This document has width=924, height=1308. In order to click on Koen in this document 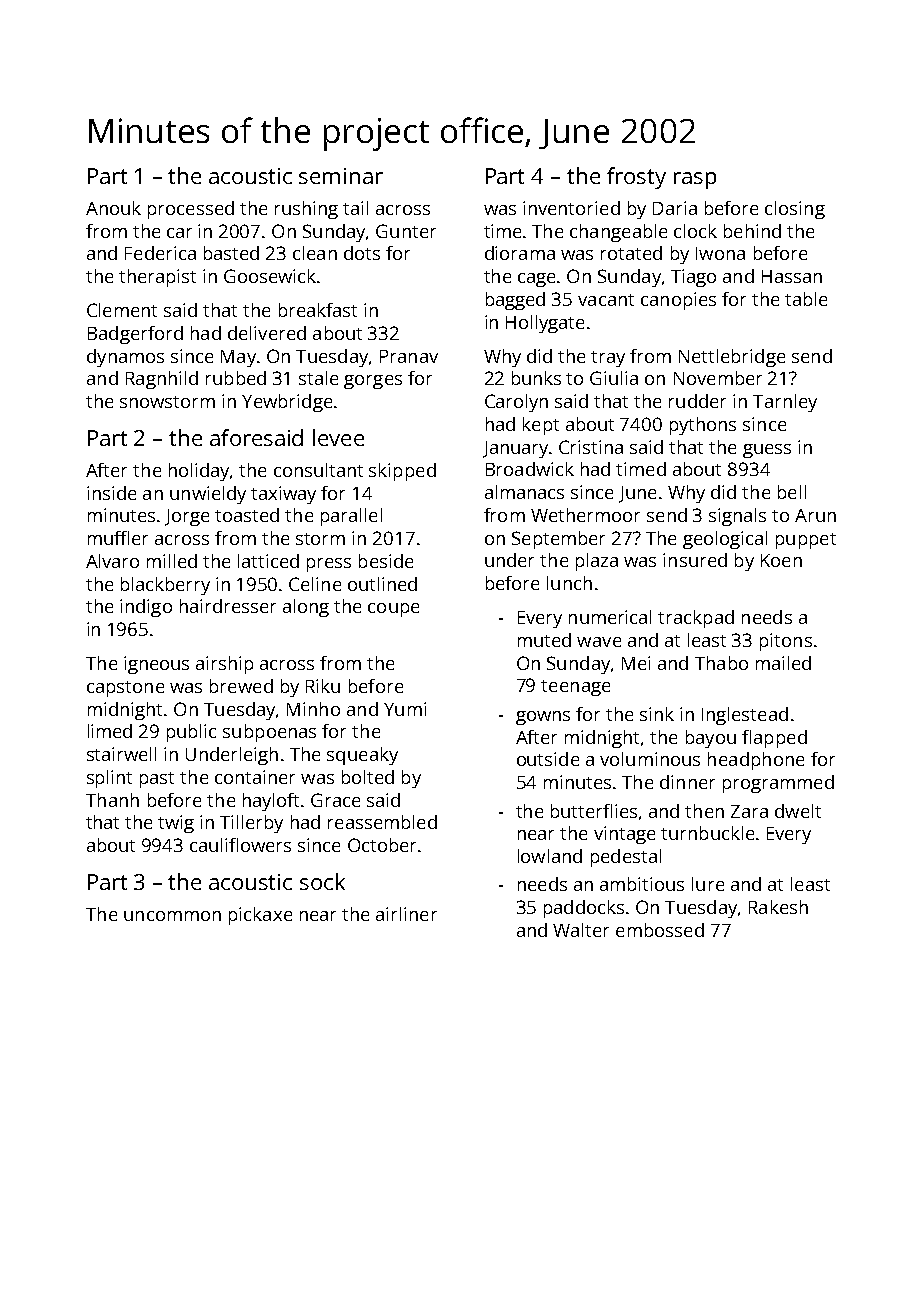, I will do `click(781, 560)`.
